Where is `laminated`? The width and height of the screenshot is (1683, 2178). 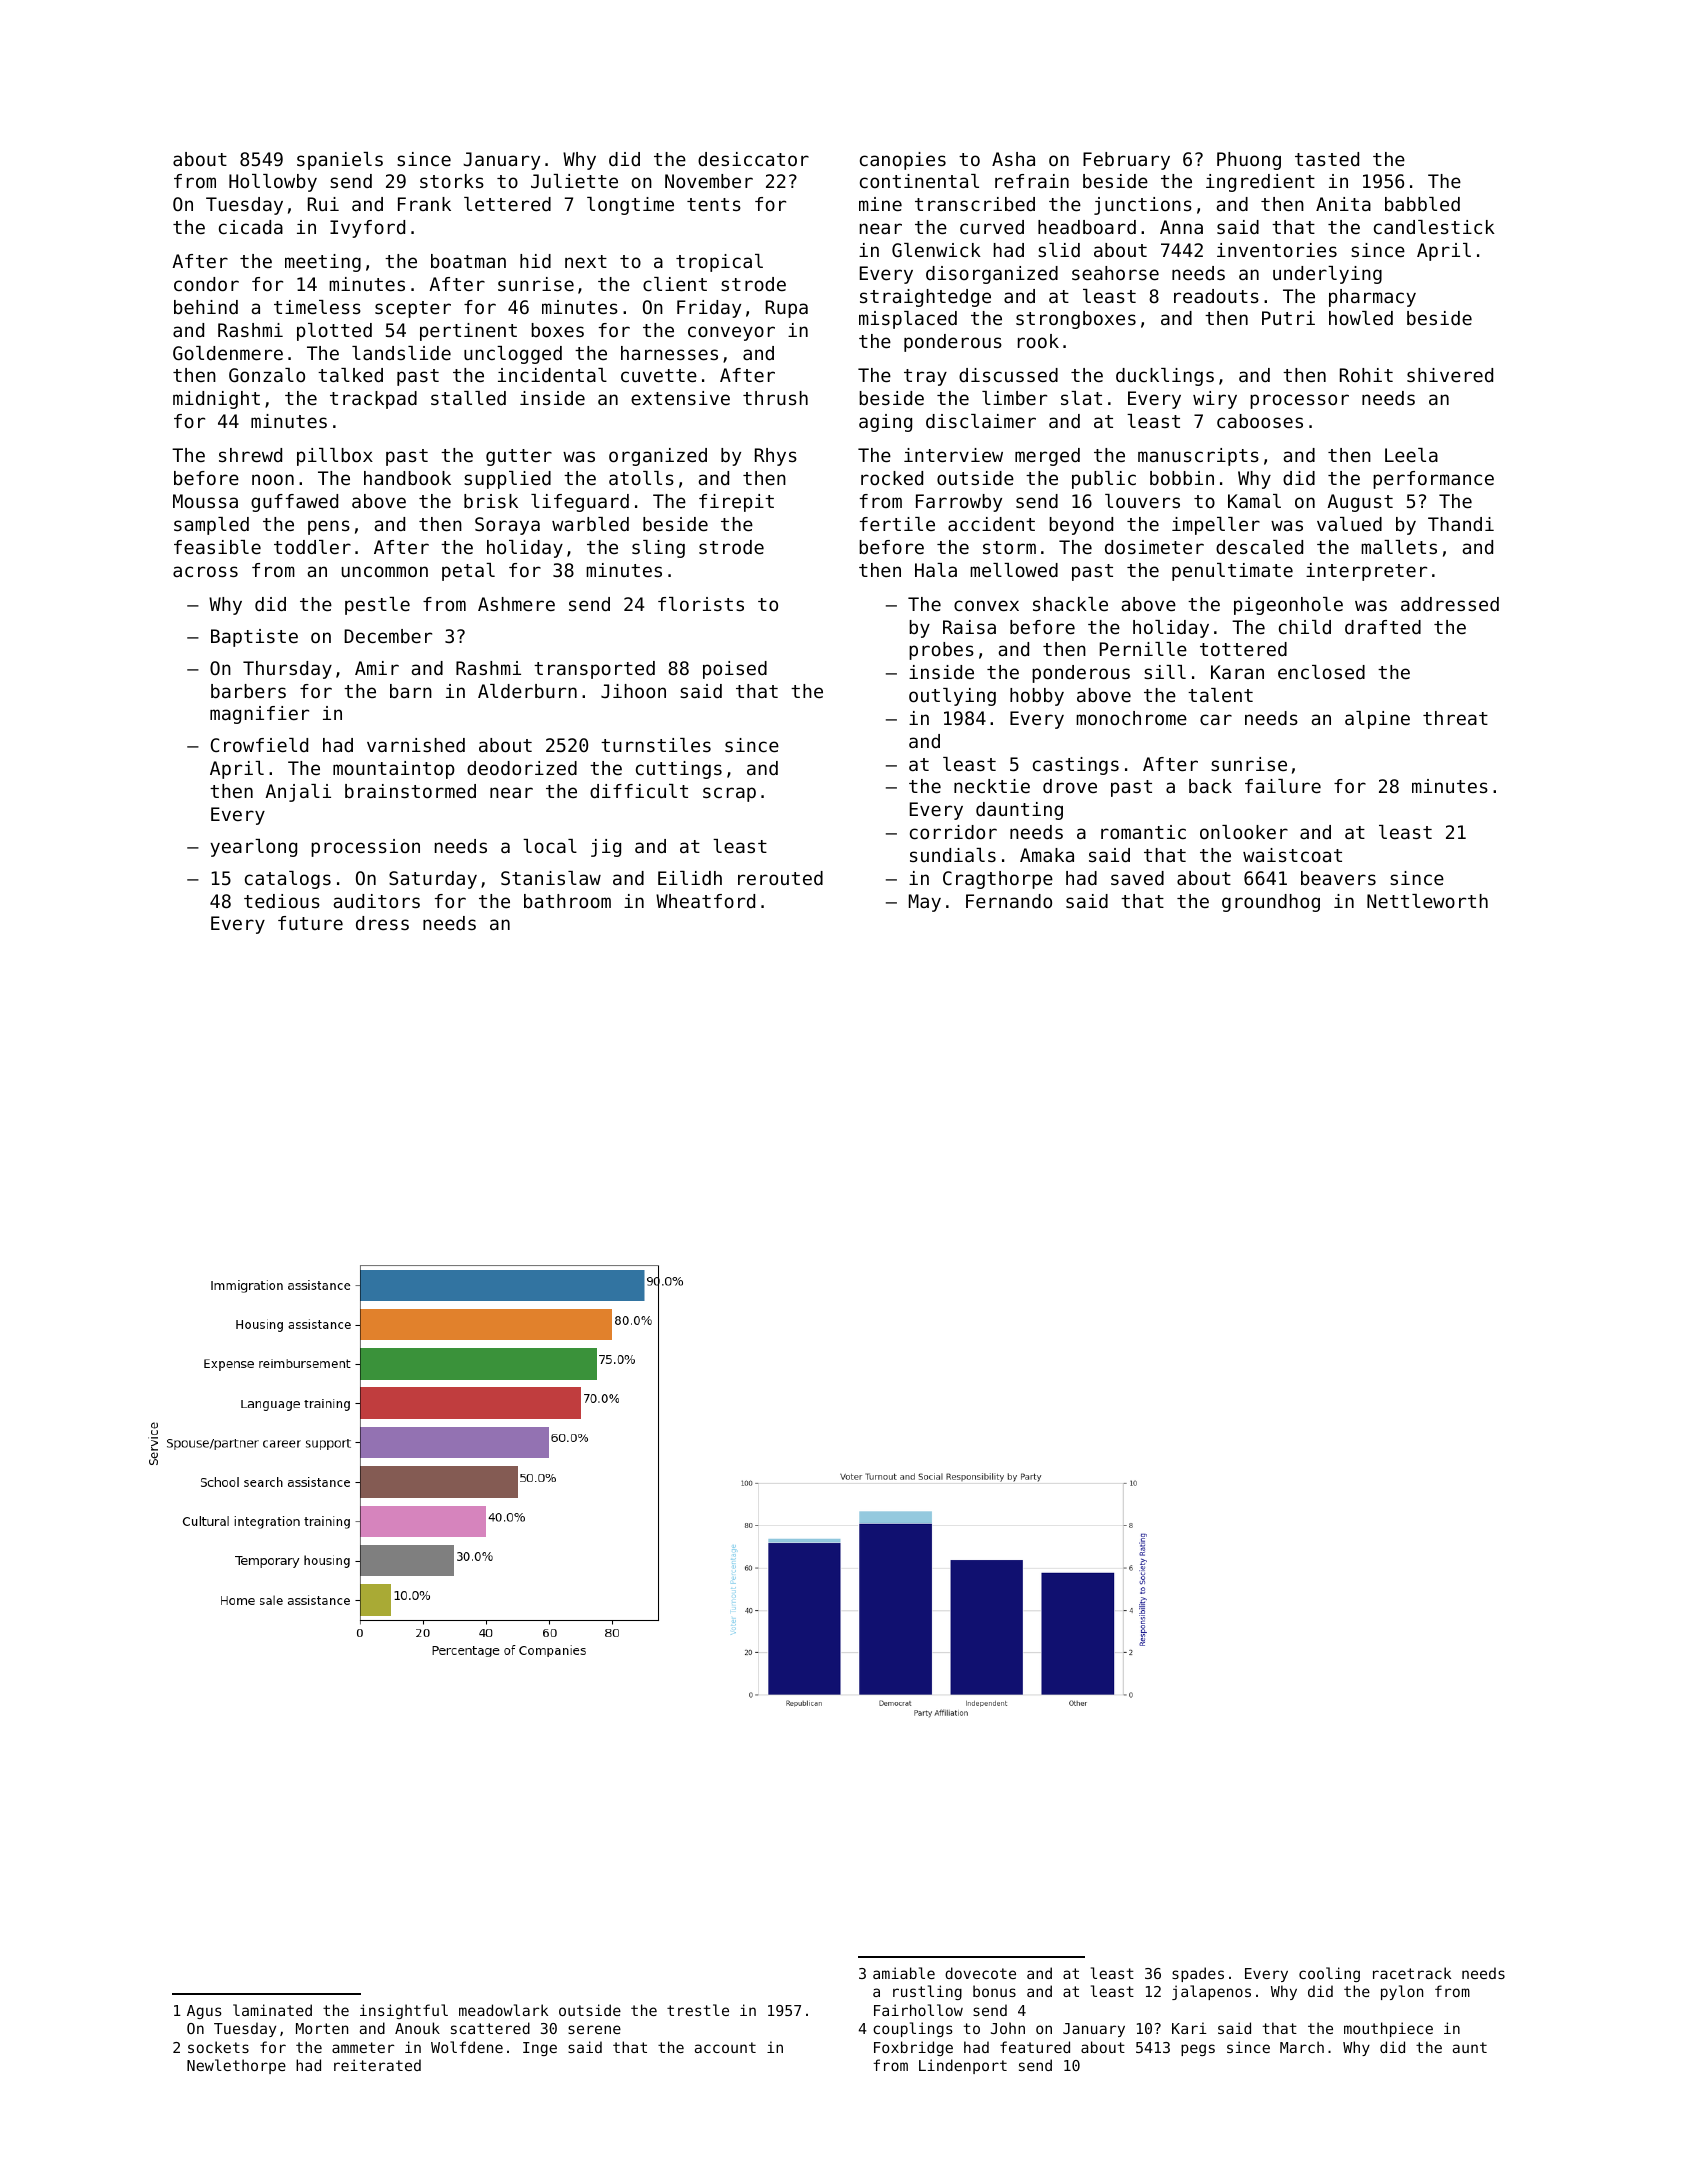 laminated is located at coordinates (272, 2010).
